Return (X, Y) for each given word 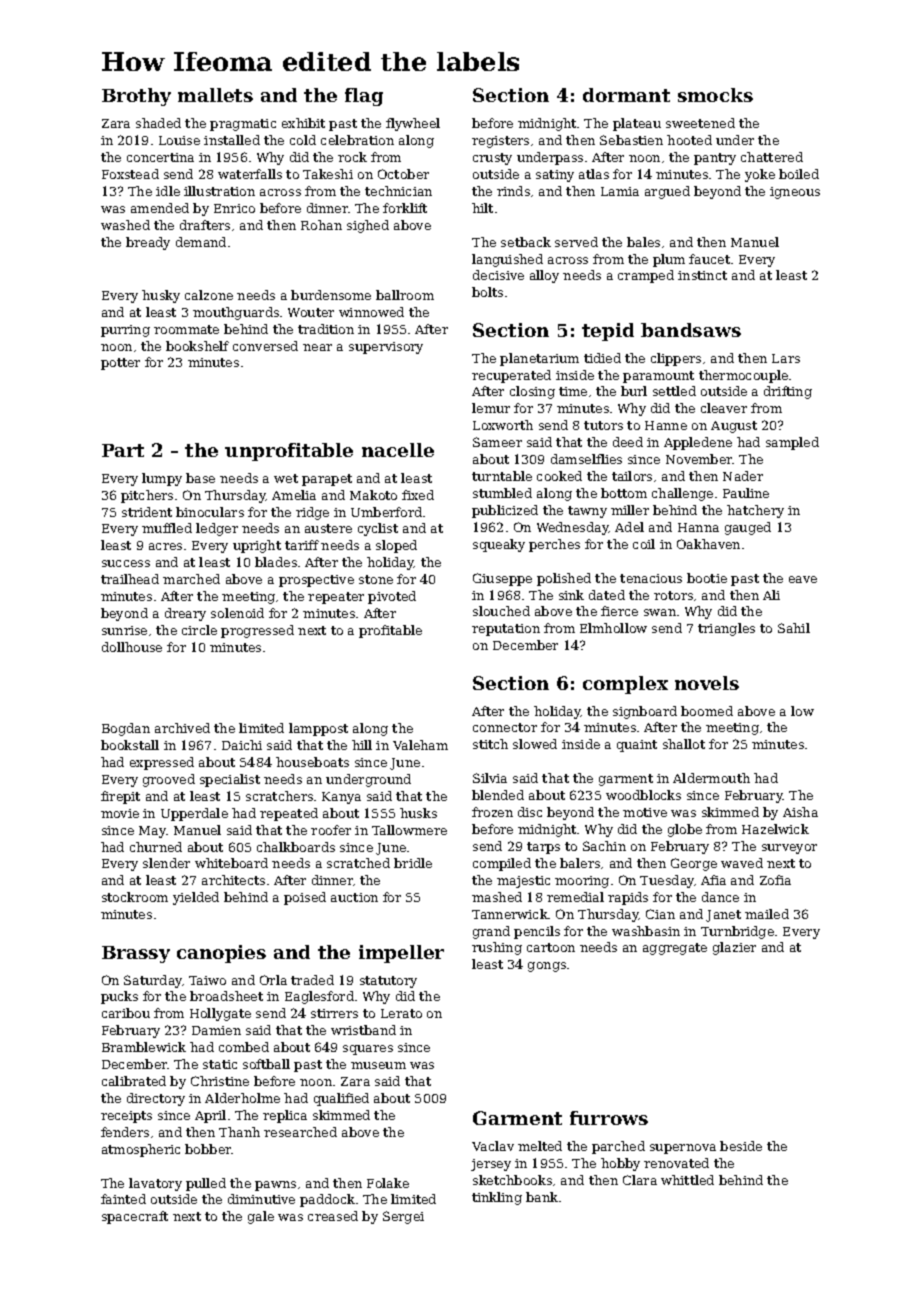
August (734, 427)
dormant (626, 95)
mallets (215, 95)
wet (286, 478)
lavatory (155, 1184)
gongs (547, 967)
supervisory (386, 348)
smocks (715, 95)
